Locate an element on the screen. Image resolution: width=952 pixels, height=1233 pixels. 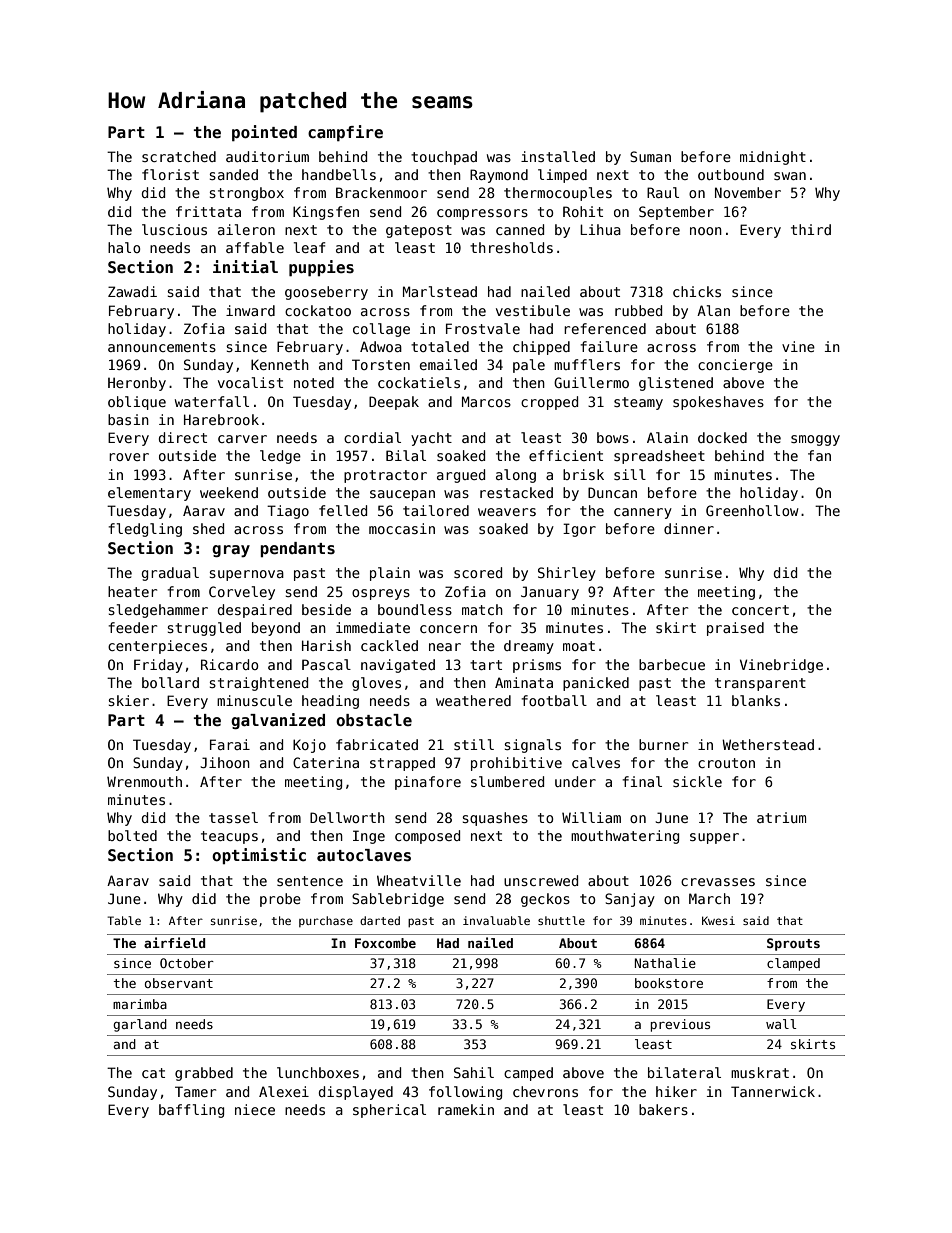
glistened is located at coordinates (676, 384).
